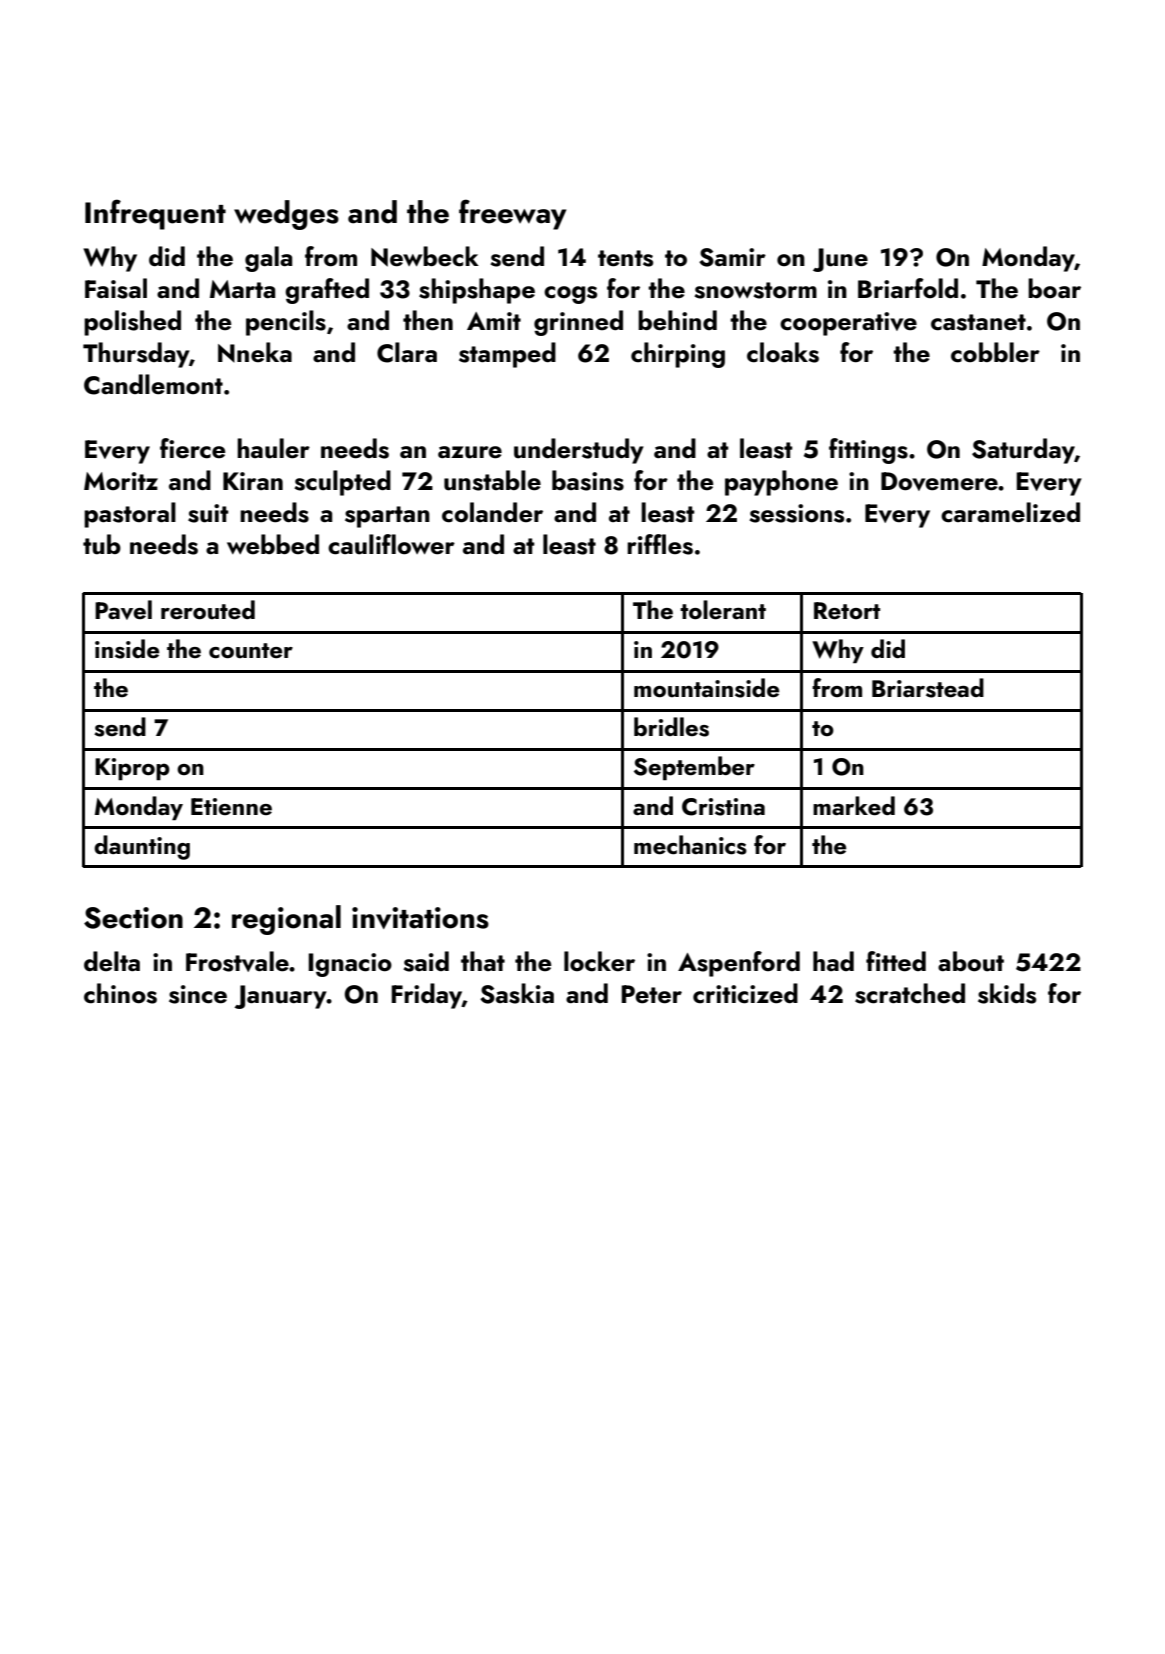 The image size is (1165, 1654). Describe the element at coordinates (579, 451) in the screenshot. I see `understudy` at that location.
